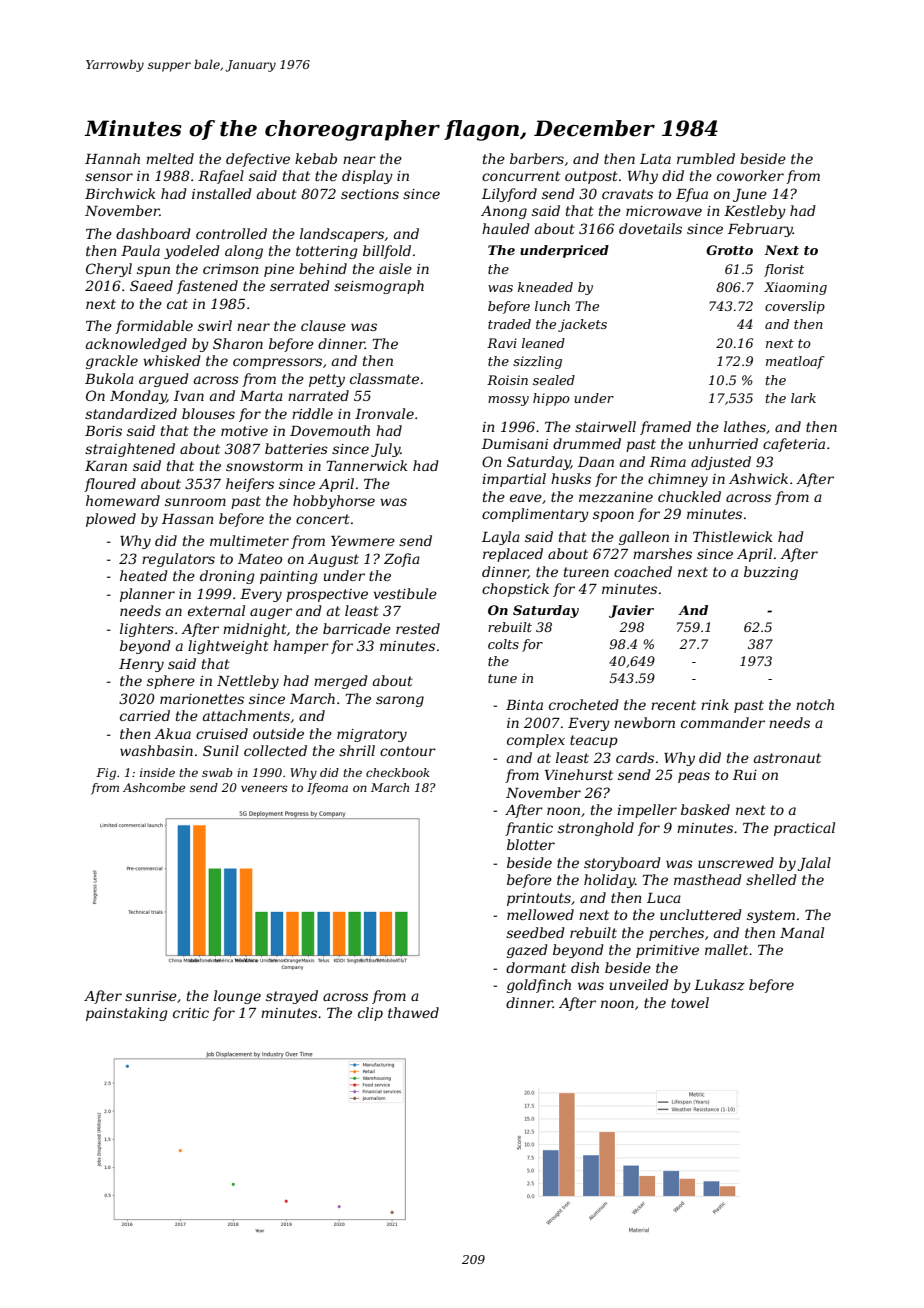 Image resolution: width=924 pixels, height=1308 pixels. What do you see at coordinates (715, 704) in the screenshot?
I see `rink` at bounding box center [715, 704].
